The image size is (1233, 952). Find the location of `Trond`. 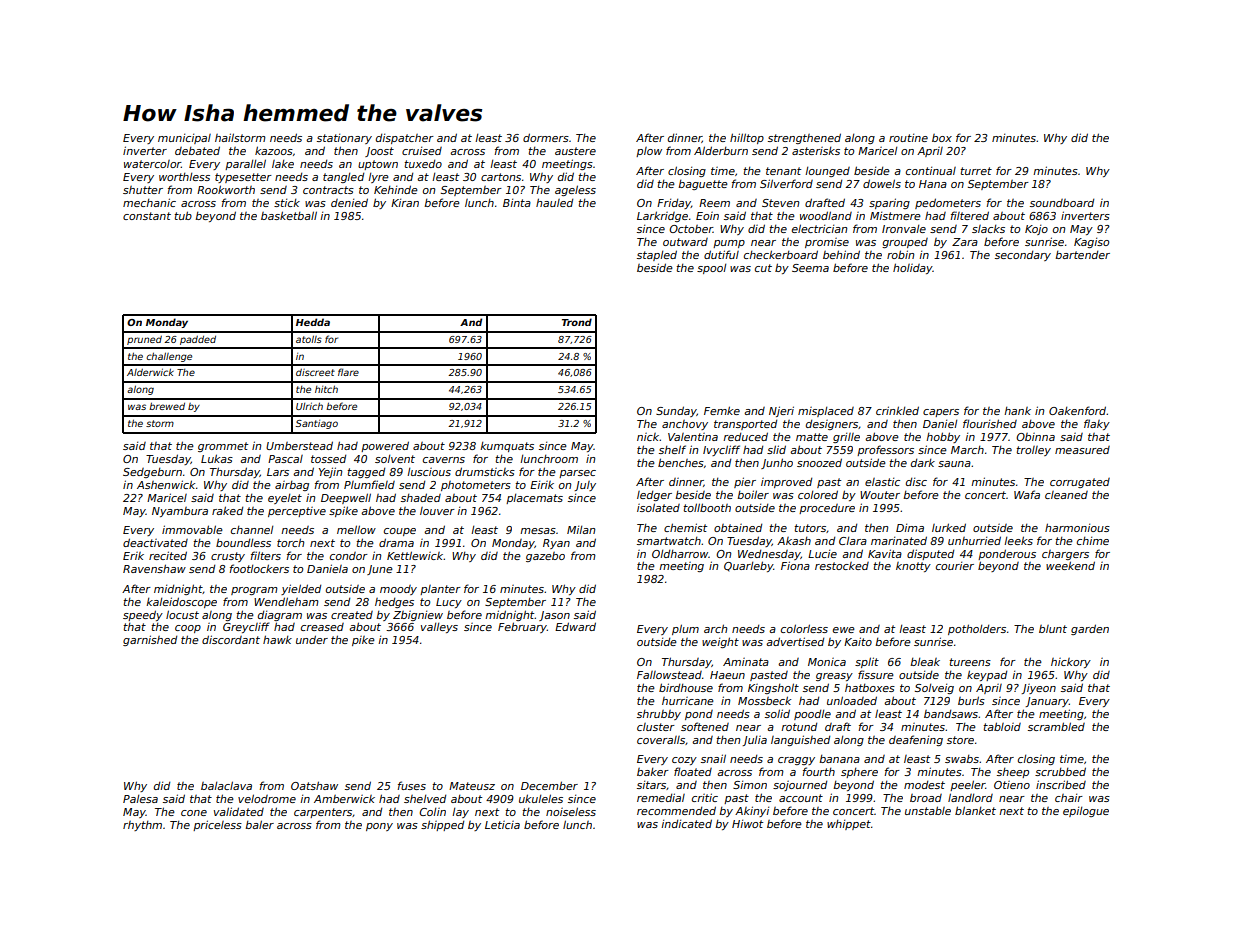

Trond is located at coordinates (577, 322).
